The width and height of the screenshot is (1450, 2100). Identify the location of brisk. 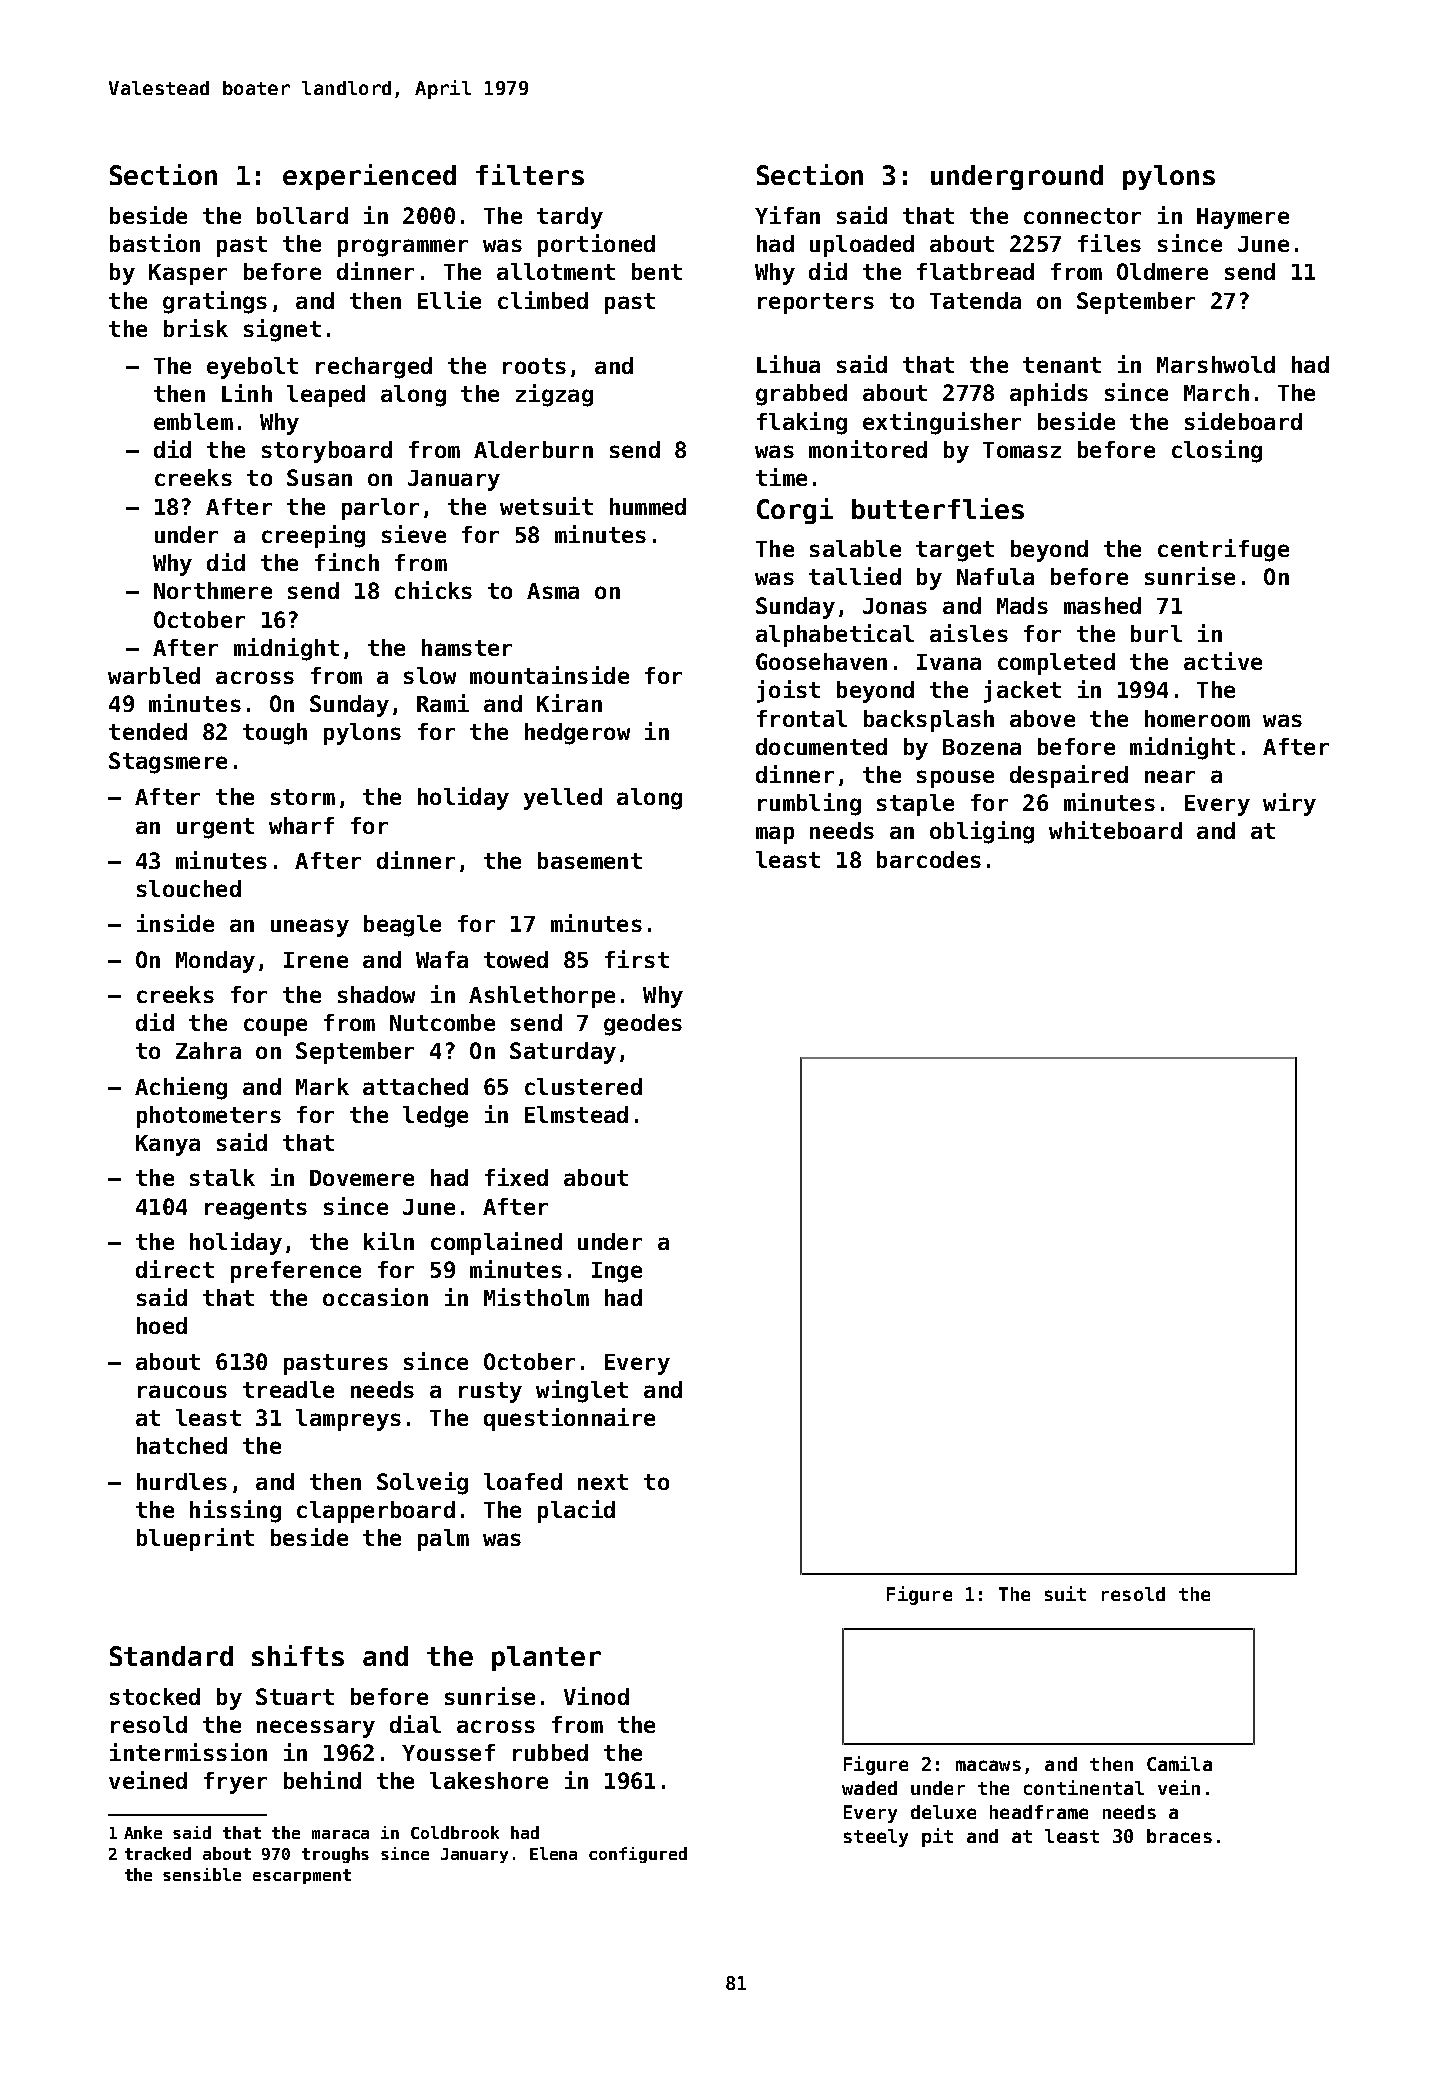
(196, 328).
